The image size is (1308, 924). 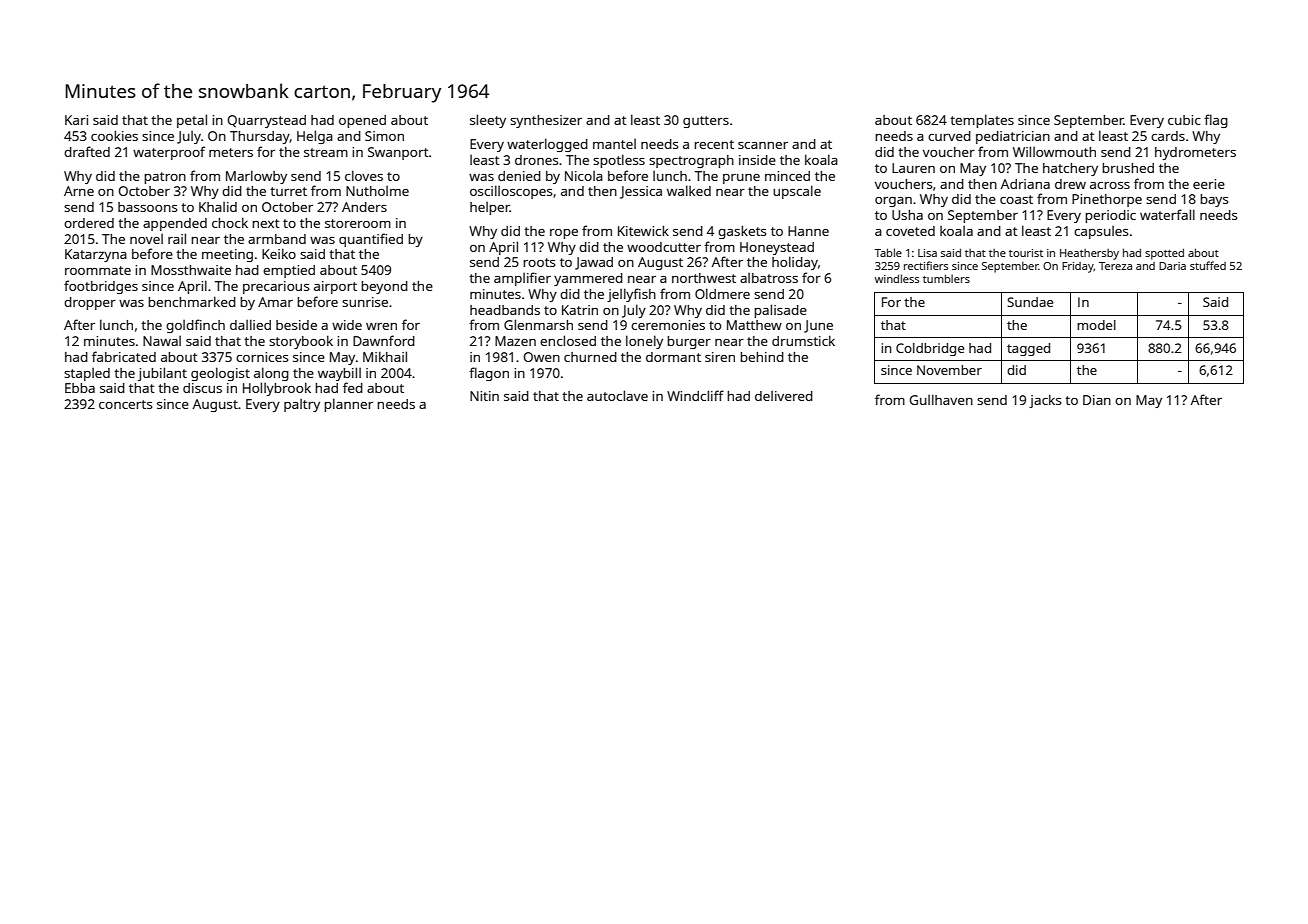 What do you see at coordinates (1070, 184) in the screenshot?
I see `drew` at bounding box center [1070, 184].
